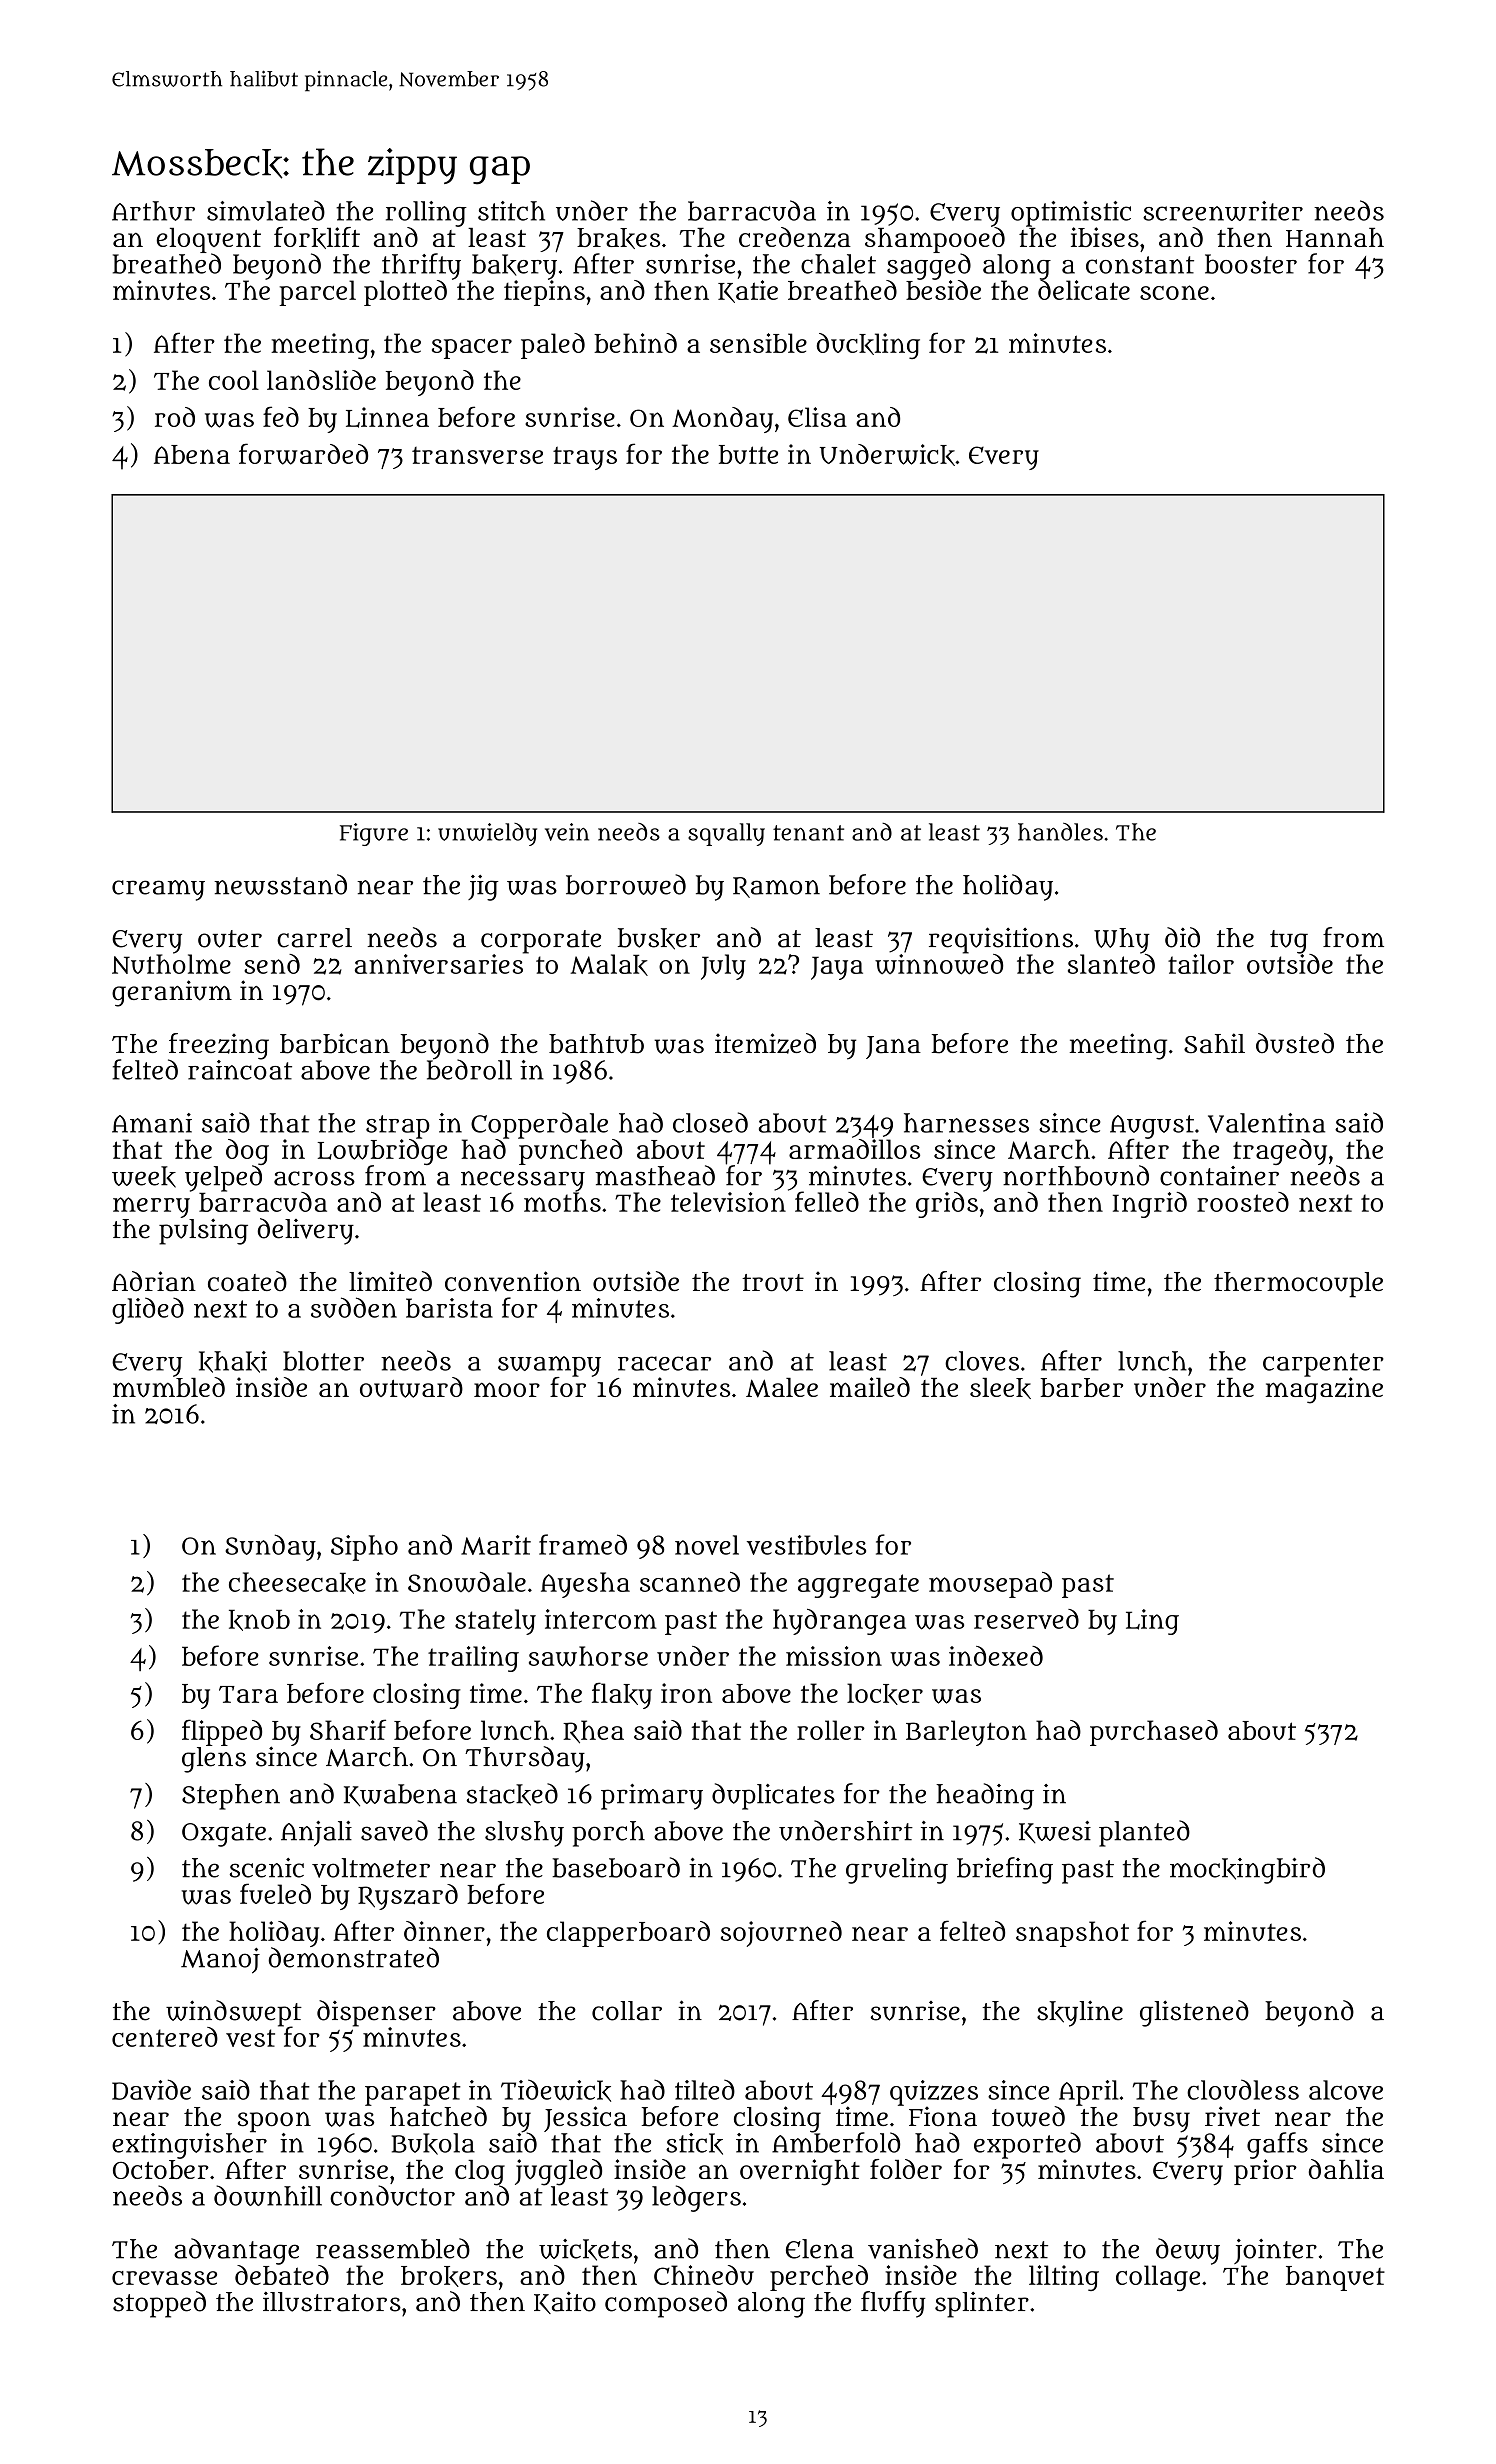 The image size is (1496, 2464). What do you see at coordinates (870, 1387) in the screenshot?
I see `mailed` at bounding box center [870, 1387].
